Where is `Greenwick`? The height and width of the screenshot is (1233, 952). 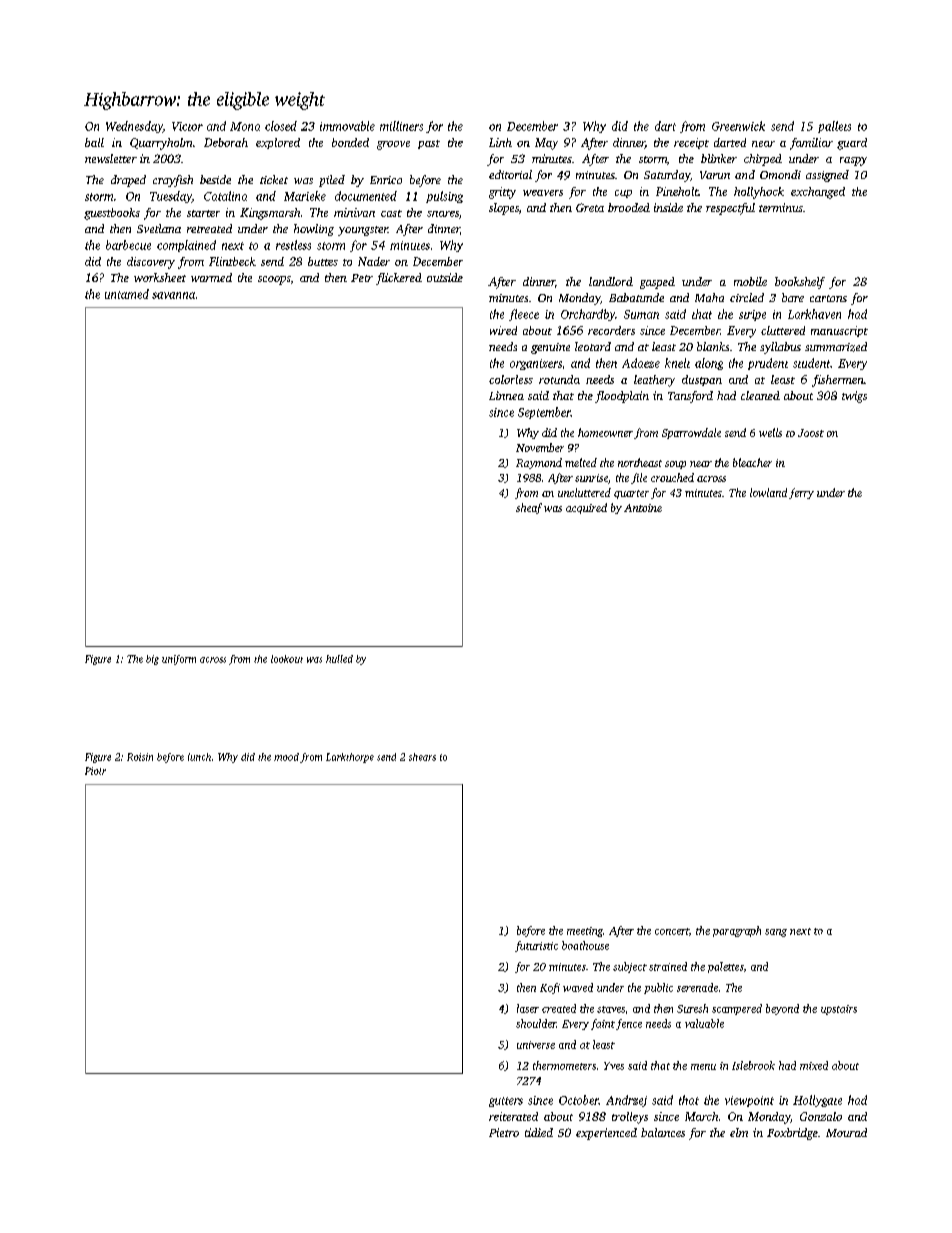
Greenwick is located at coordinates (738, 126).
